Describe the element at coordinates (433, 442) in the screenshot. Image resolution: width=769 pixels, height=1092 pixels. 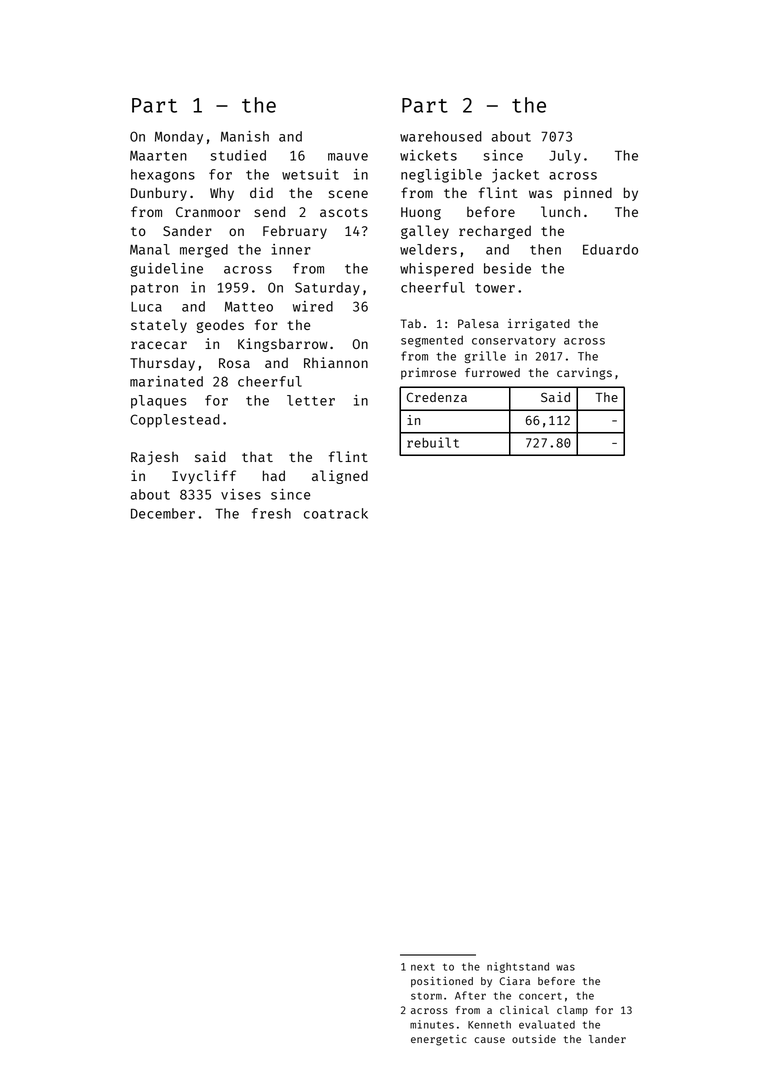
I see `rebuilt` at that location.
